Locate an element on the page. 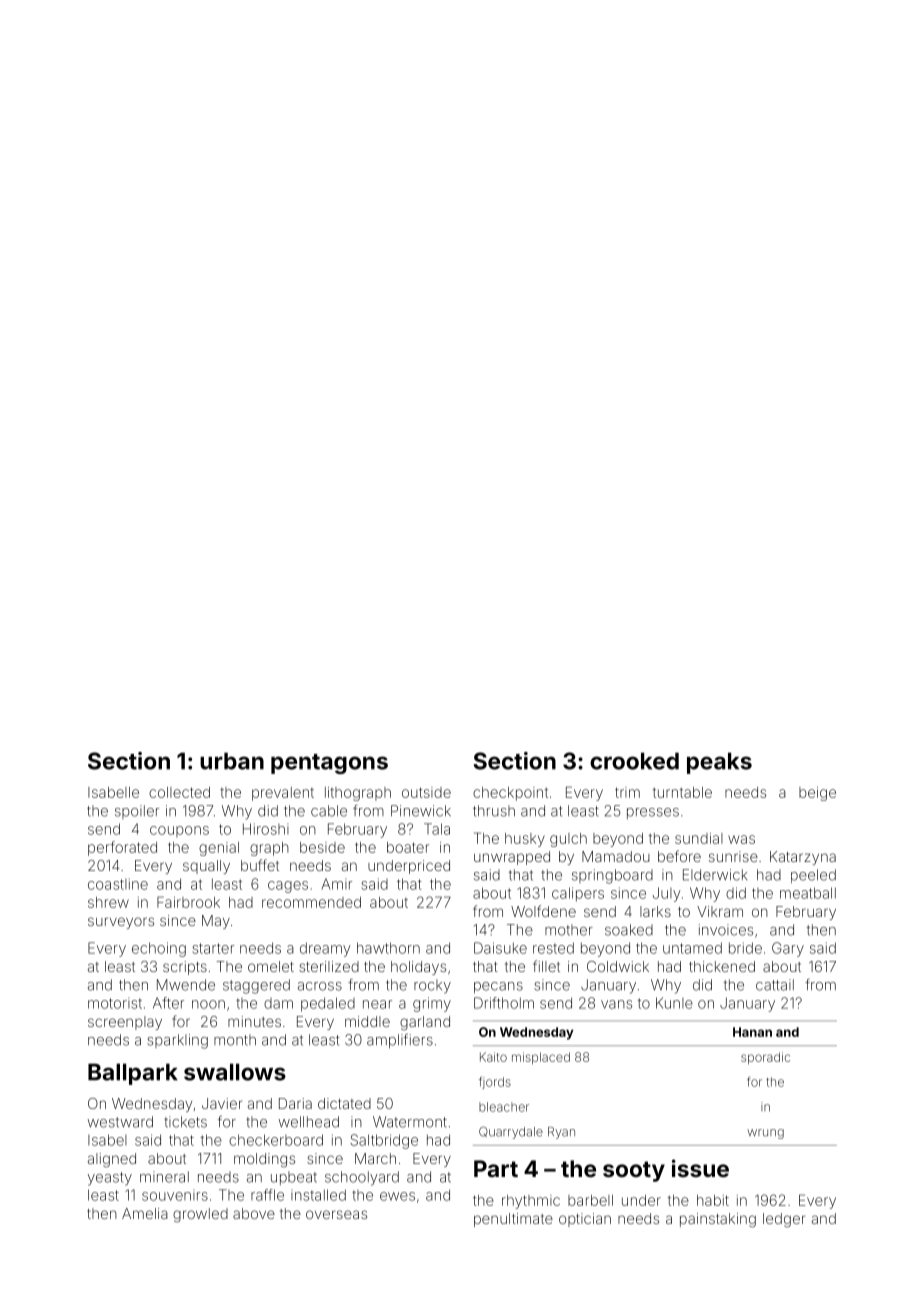 This document has height=1308, width=924. growled is located at coordinates (200, 1215).
